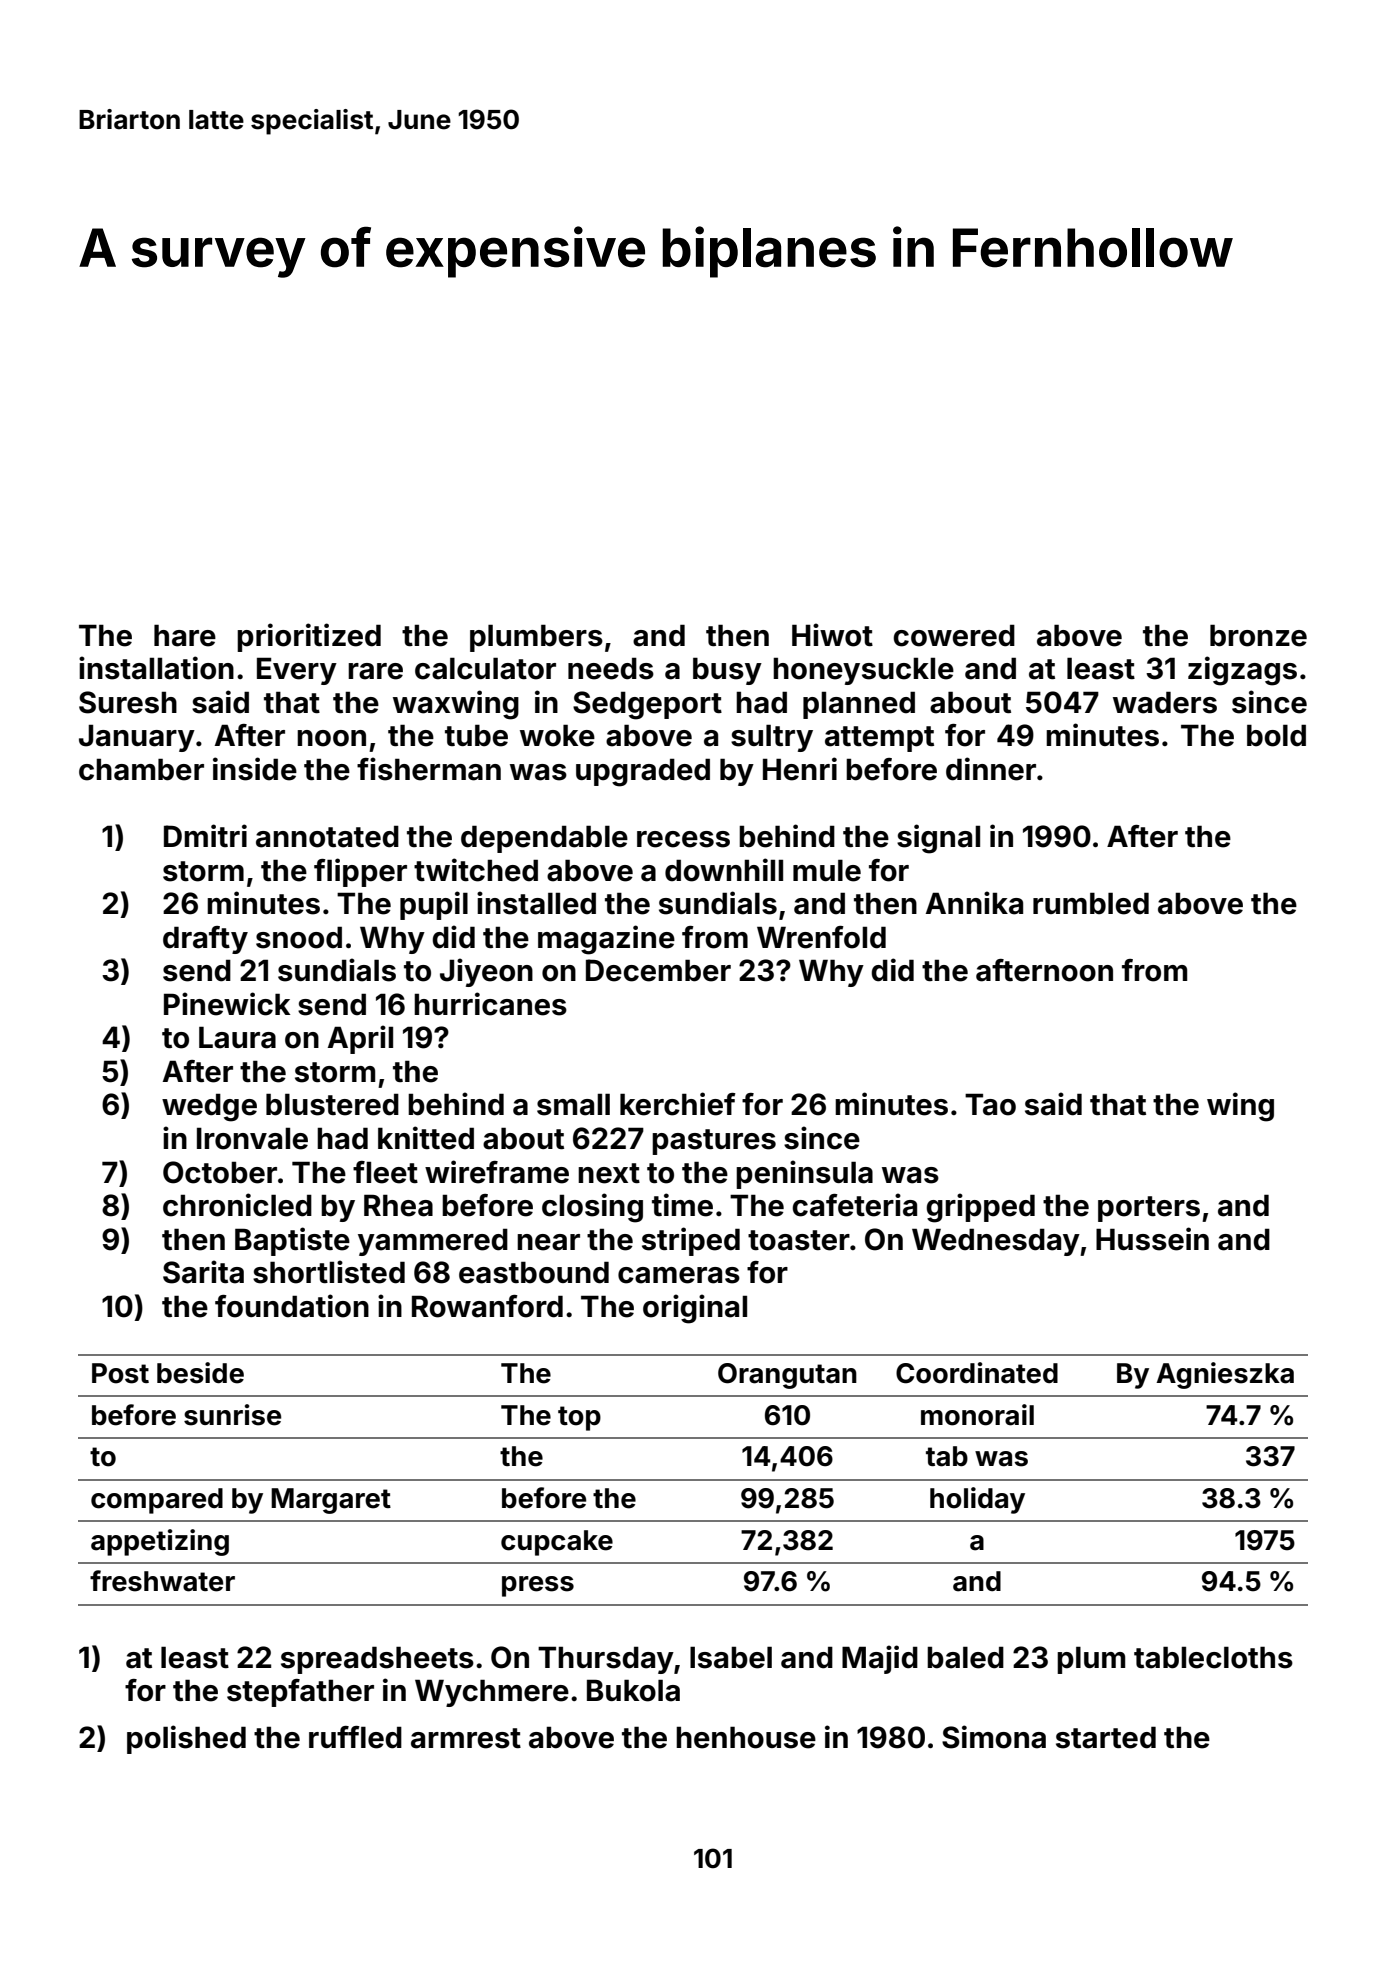 The width and height of the screenshot is (1386, 1969). What do you see at coordinates (120, 1373) in the screenshot?
I see `Post` at bounding box center [120, 1373].
